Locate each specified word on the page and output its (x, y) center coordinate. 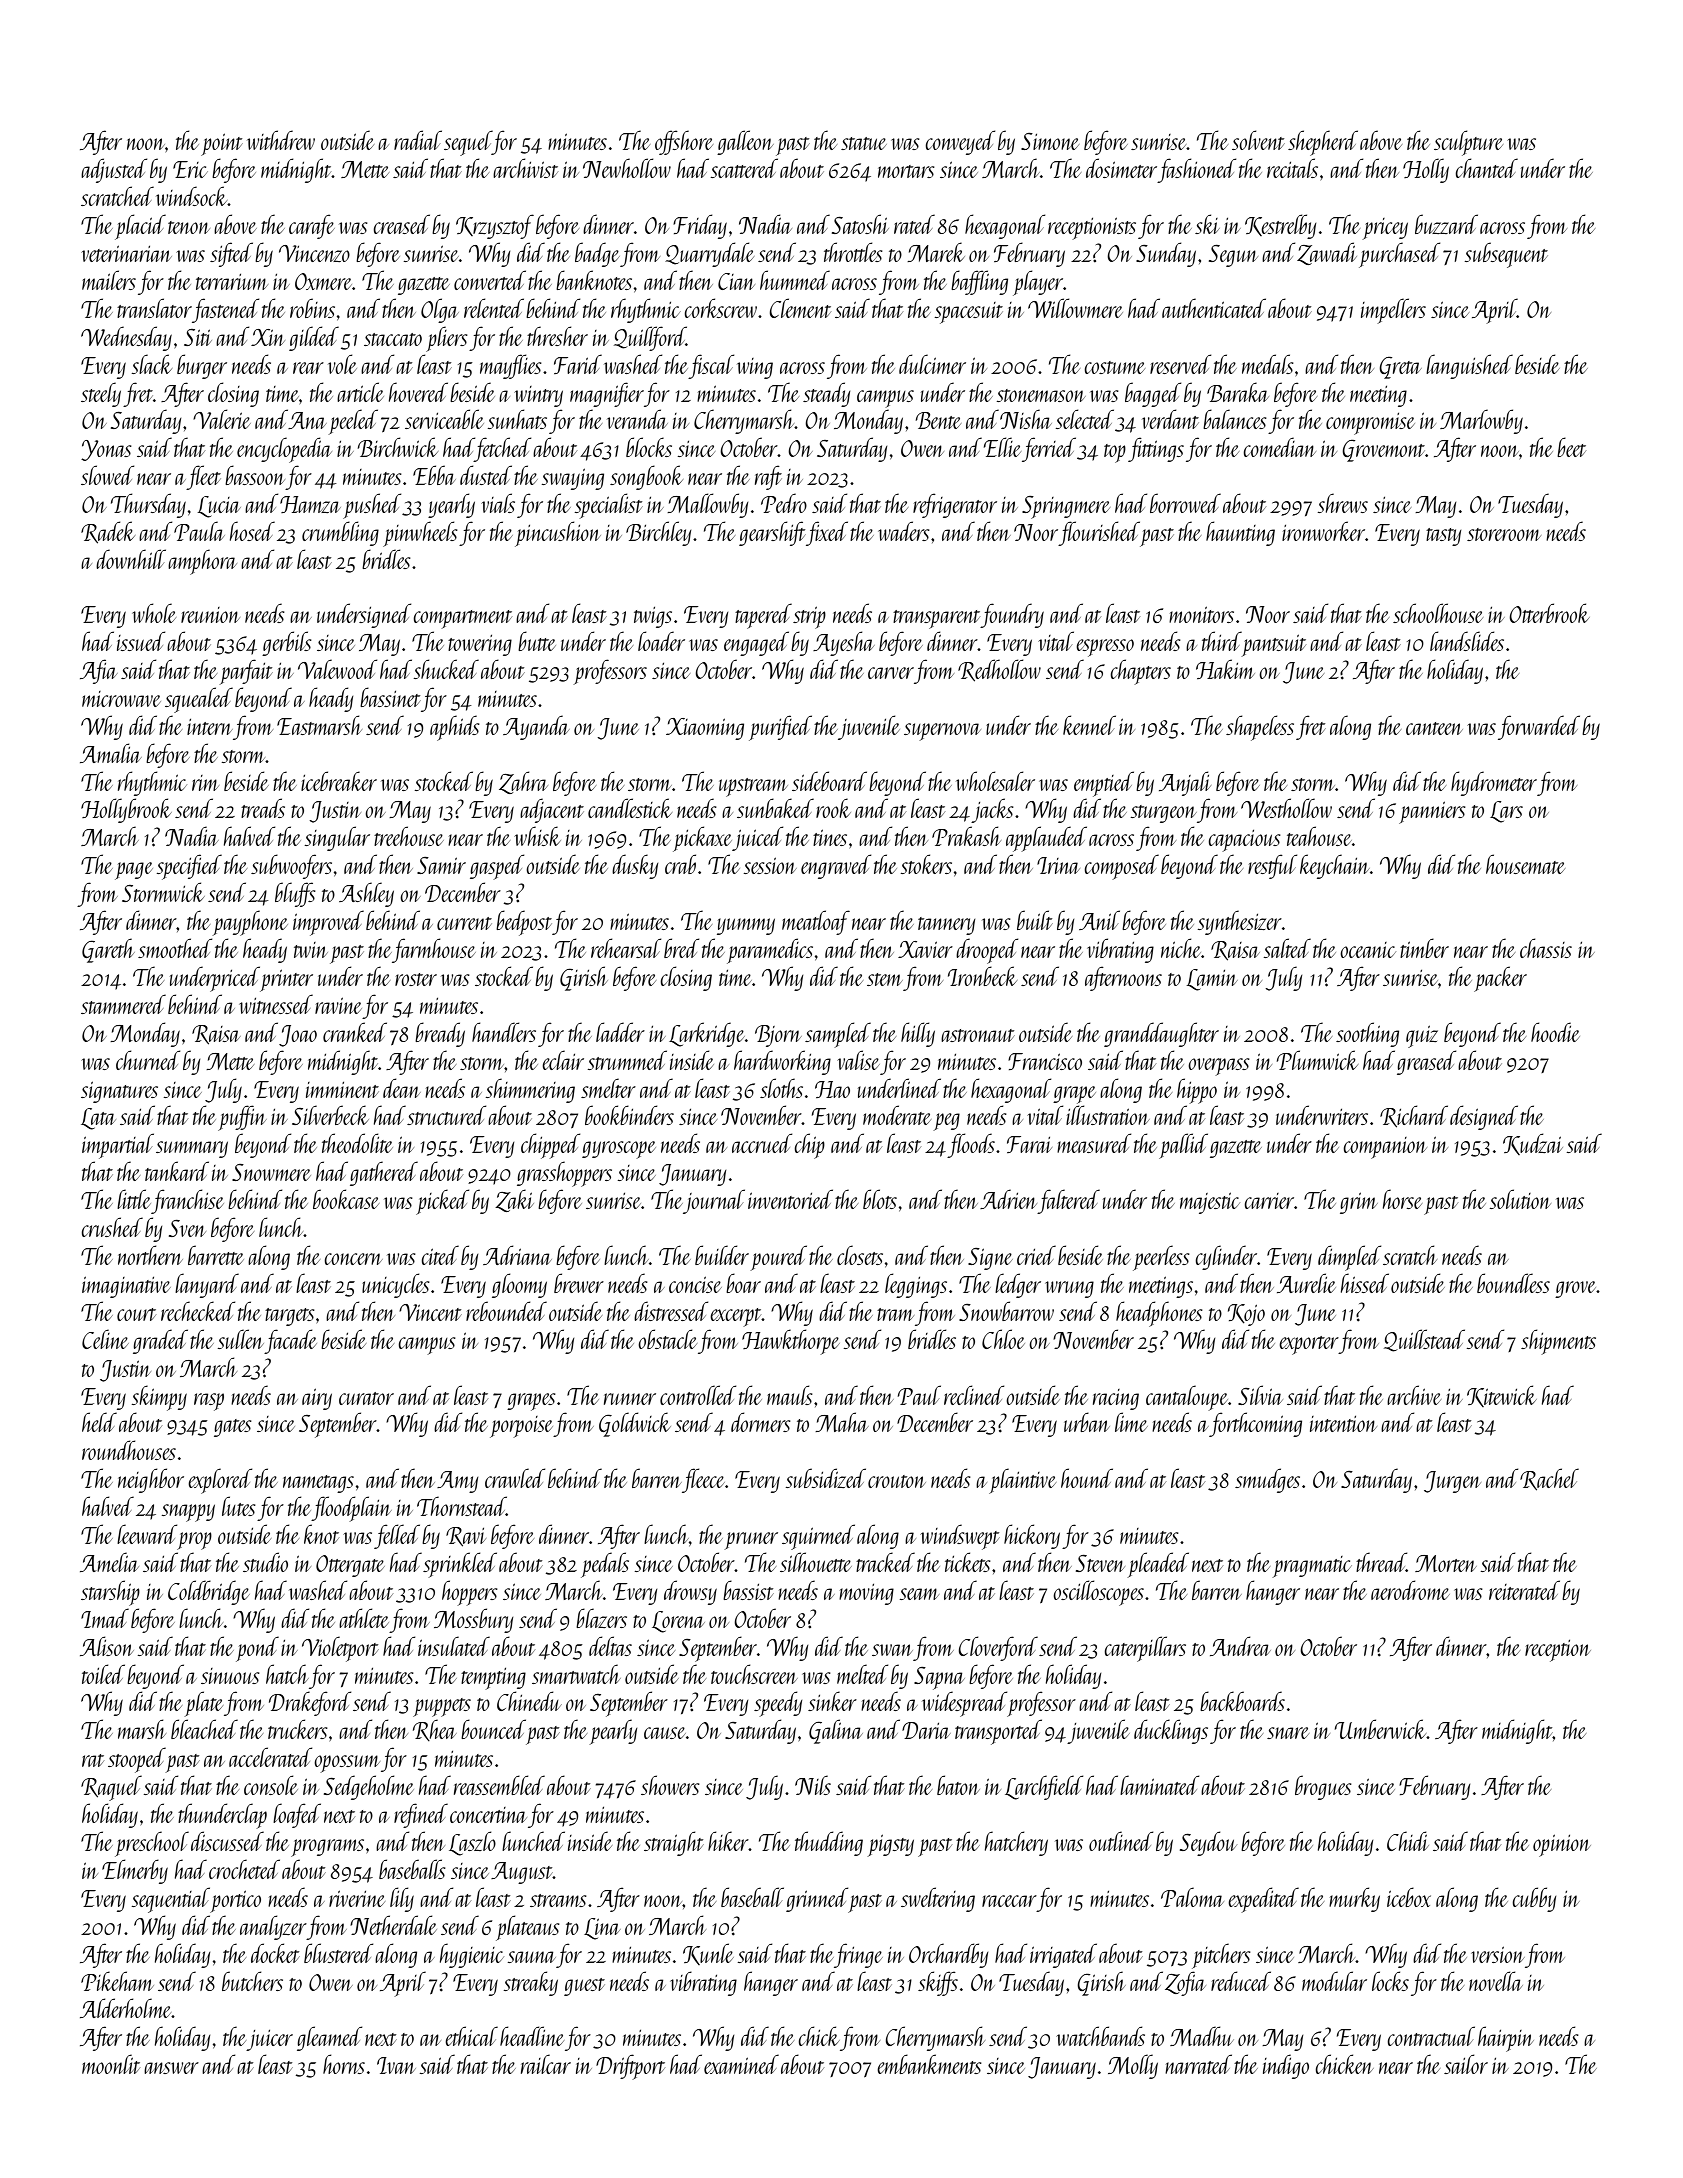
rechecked (198, 1311)
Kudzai (1533, 1144)
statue (864, 143)
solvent (1258, 140)
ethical (471, 2036)
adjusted (114, 170)
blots (880, 1199)
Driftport (630, 2067)
